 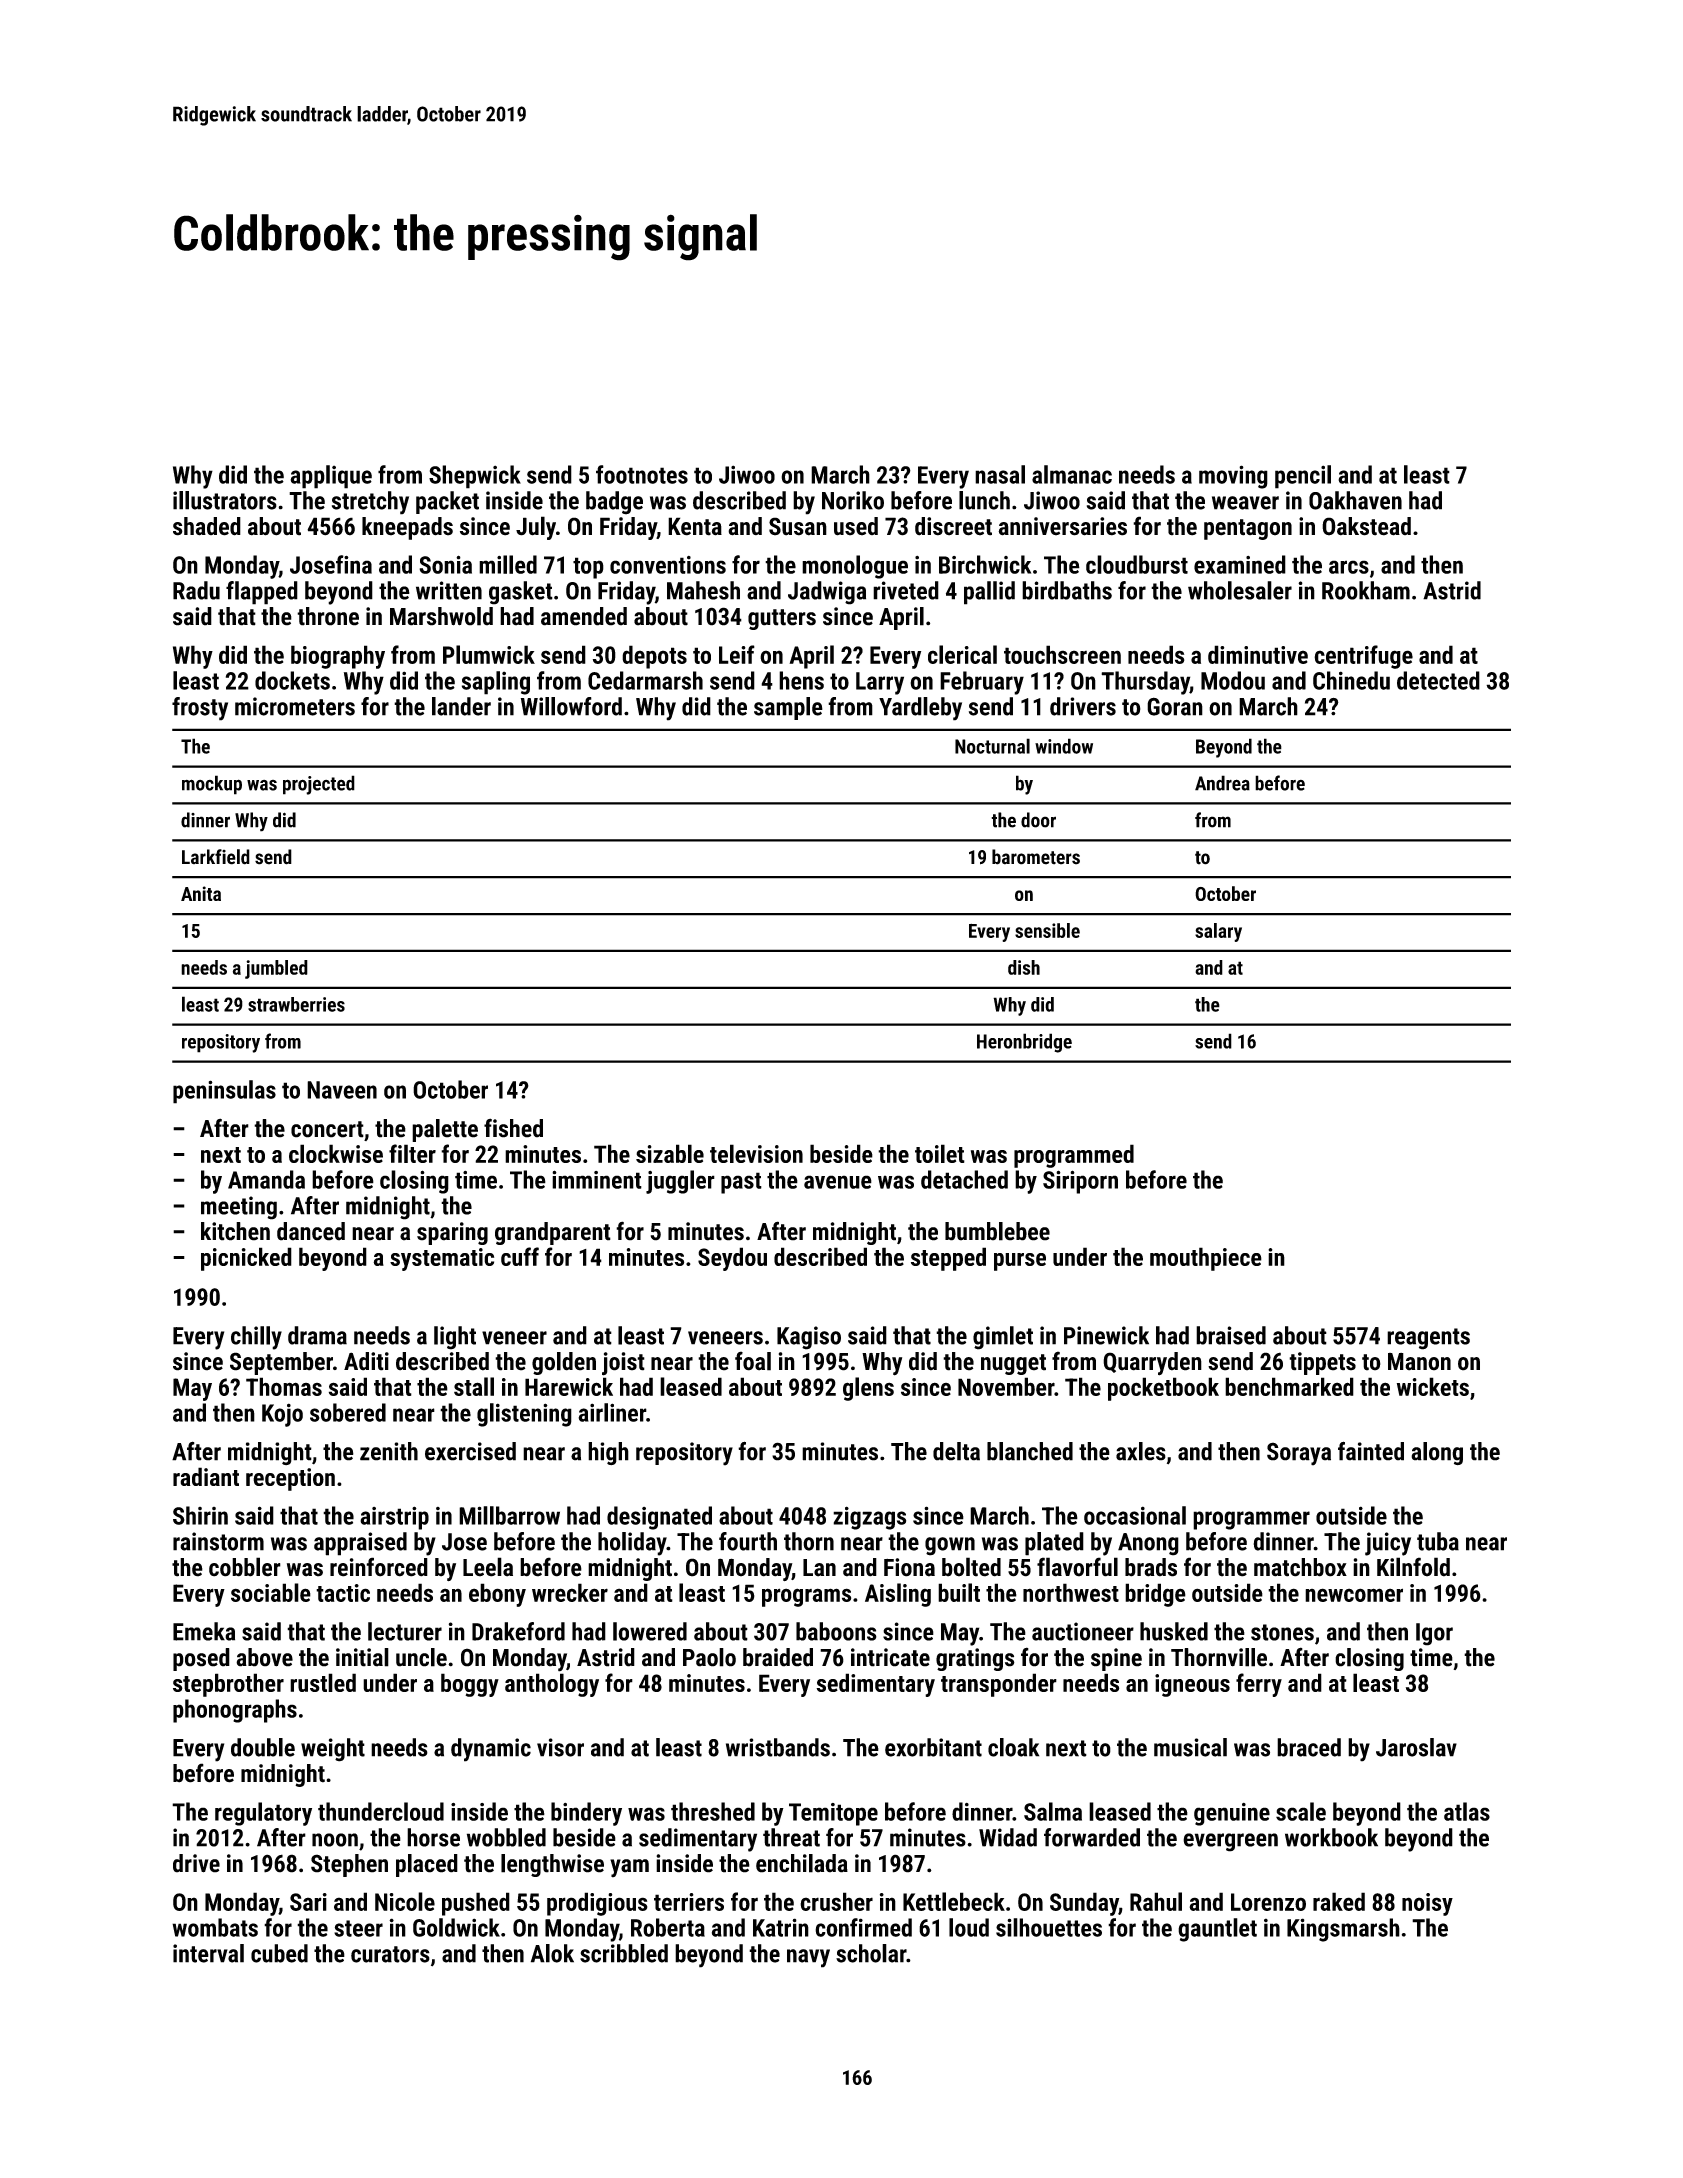 What do you see at coordinates (208, 1953) in the page?
I see `interval` at bounding box center [208, 1953].
